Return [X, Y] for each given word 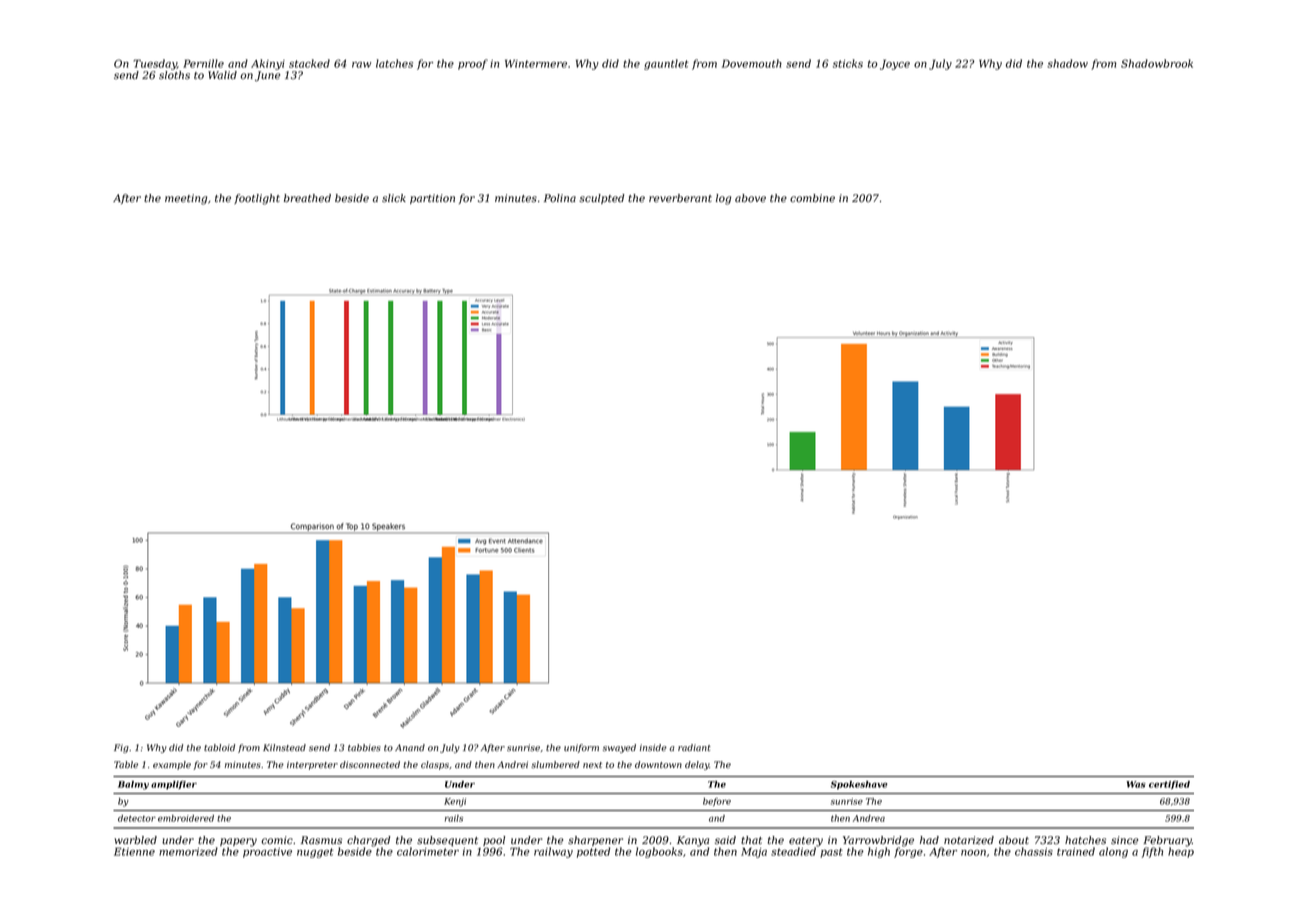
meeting [186, 199]
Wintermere [536, 63]
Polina [560, 198]
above [750, 198]
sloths [174, 75]
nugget [315, 853]
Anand [410, 747]
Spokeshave [859, 785]
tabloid [219, 747]
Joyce [895, 65]
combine [812, 198]
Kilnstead [284, 747]
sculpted [601, 199]
